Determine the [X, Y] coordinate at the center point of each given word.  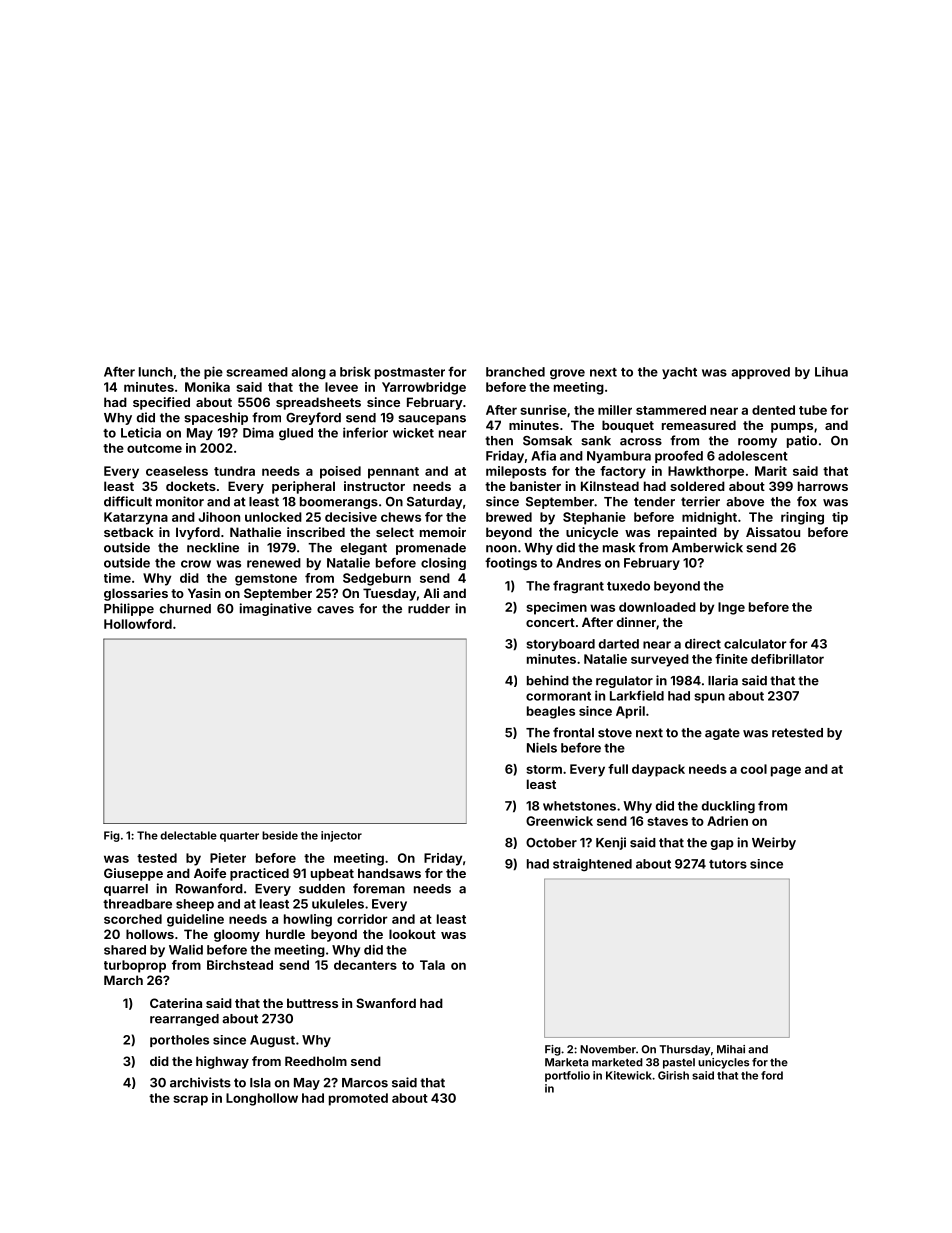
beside [280, 835]
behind [548, 680]
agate [722, 734]
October [551, 843]
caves [335, 610]
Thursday [684, 1050]
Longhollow [262, 1099]
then [499, 441]
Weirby [774, 843]
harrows [823, 486]
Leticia [141, 432]
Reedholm [316, 1061]
